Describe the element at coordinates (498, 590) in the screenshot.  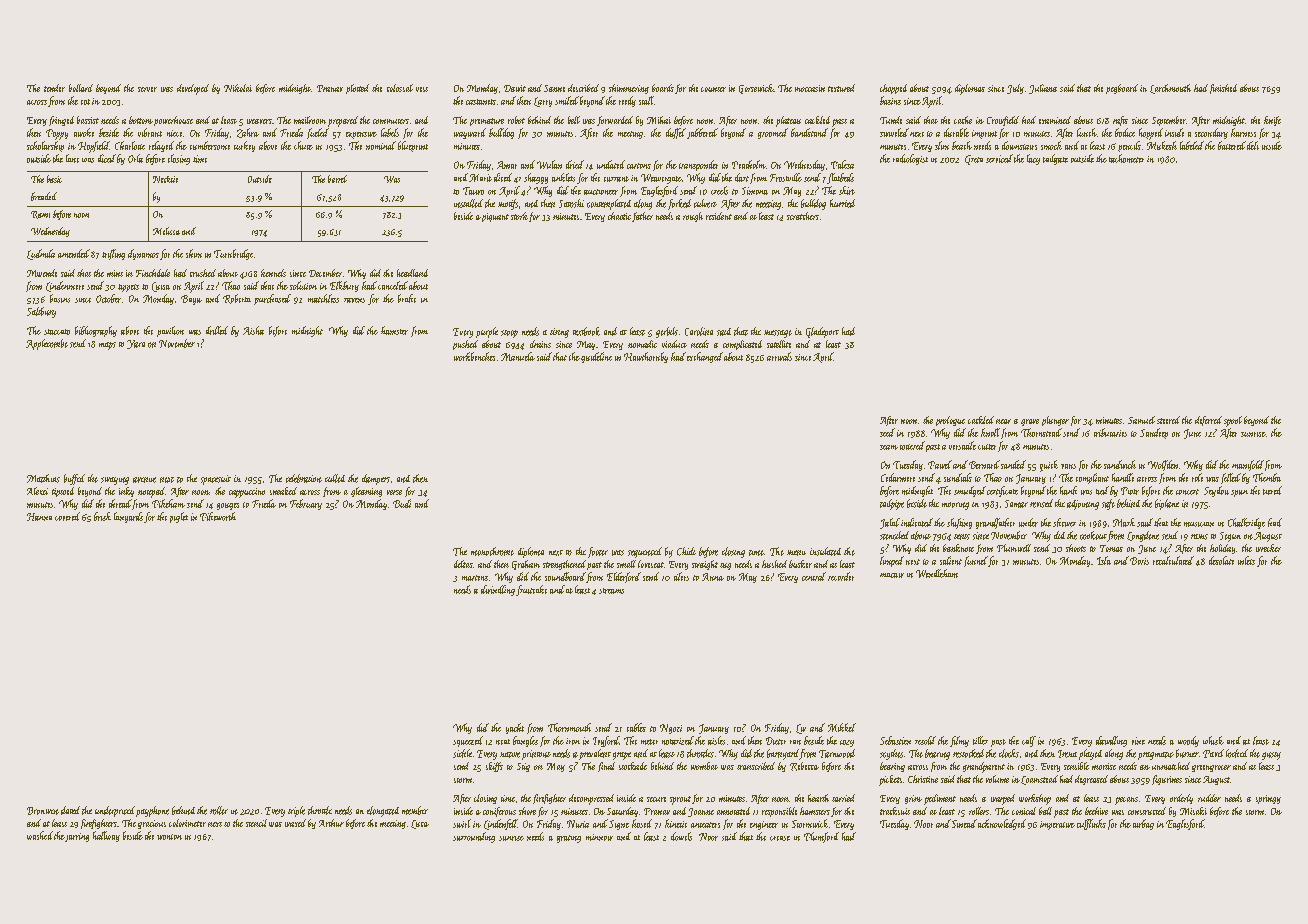
I see `dwindling` at that location.
